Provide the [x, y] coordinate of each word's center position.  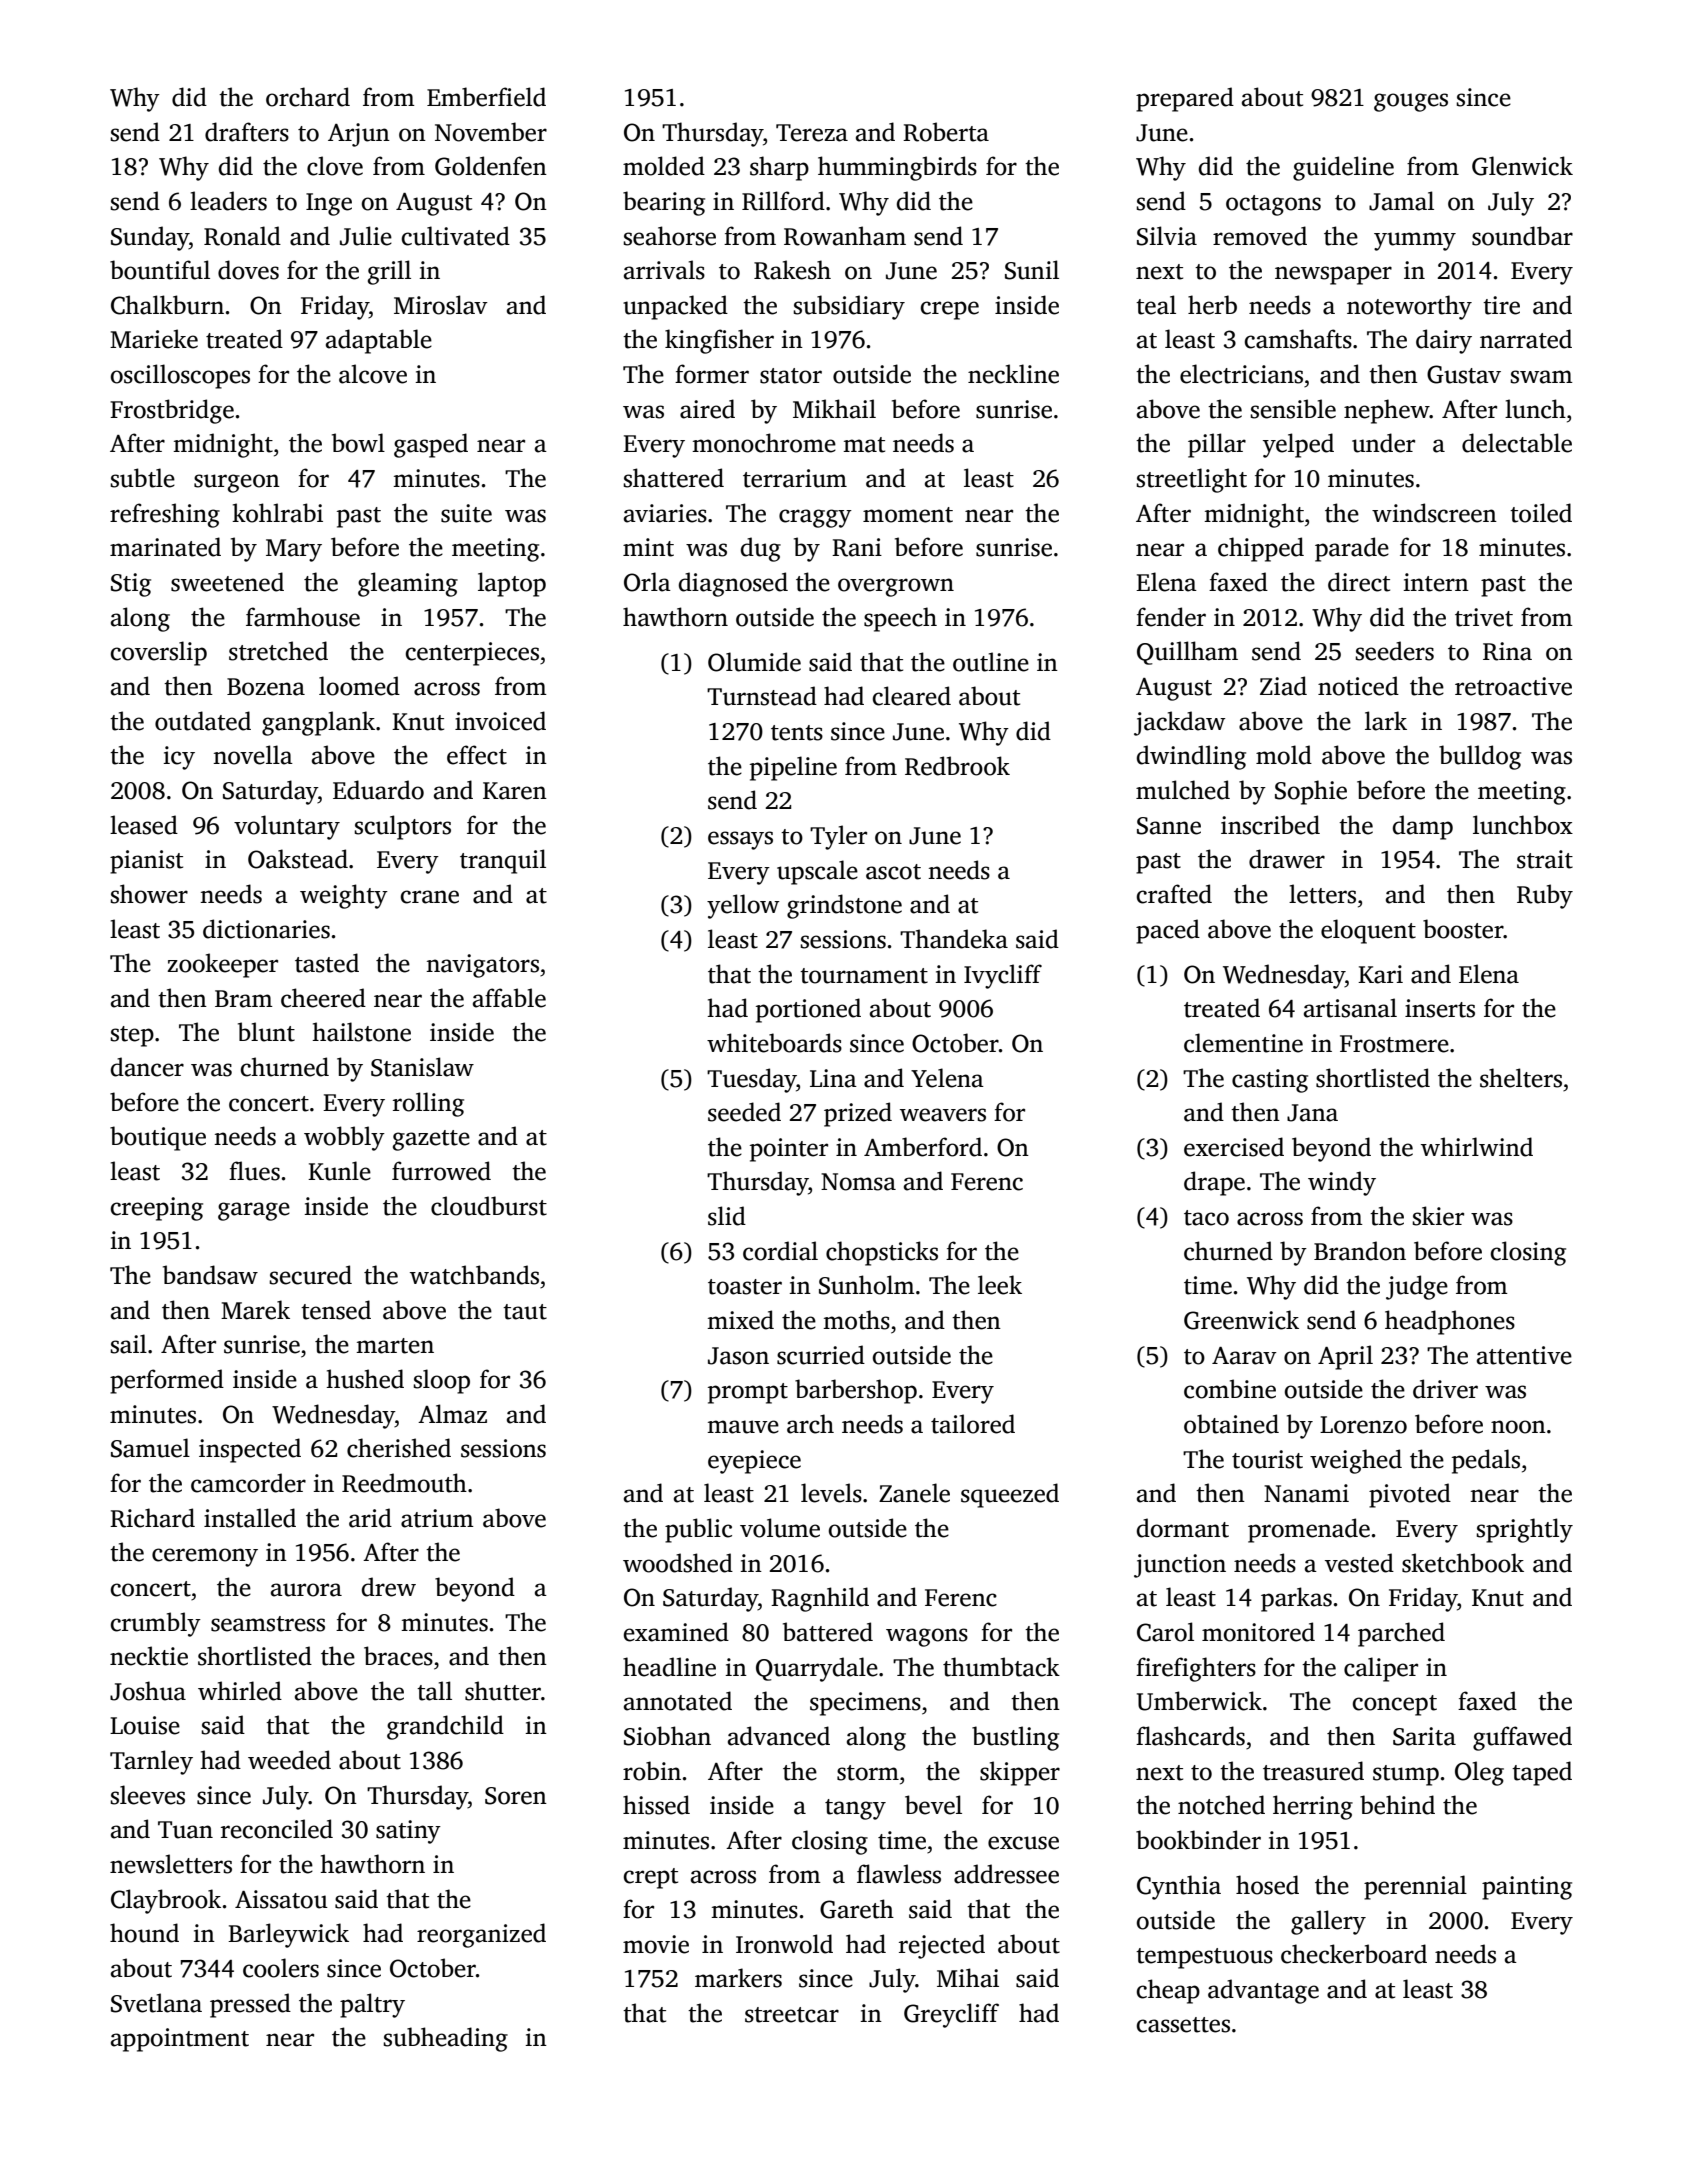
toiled [1541, 513]
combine [1230, 1389]
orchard [308, 97]
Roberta [946, 132]
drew [389, 1587]
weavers [943, 1115]
